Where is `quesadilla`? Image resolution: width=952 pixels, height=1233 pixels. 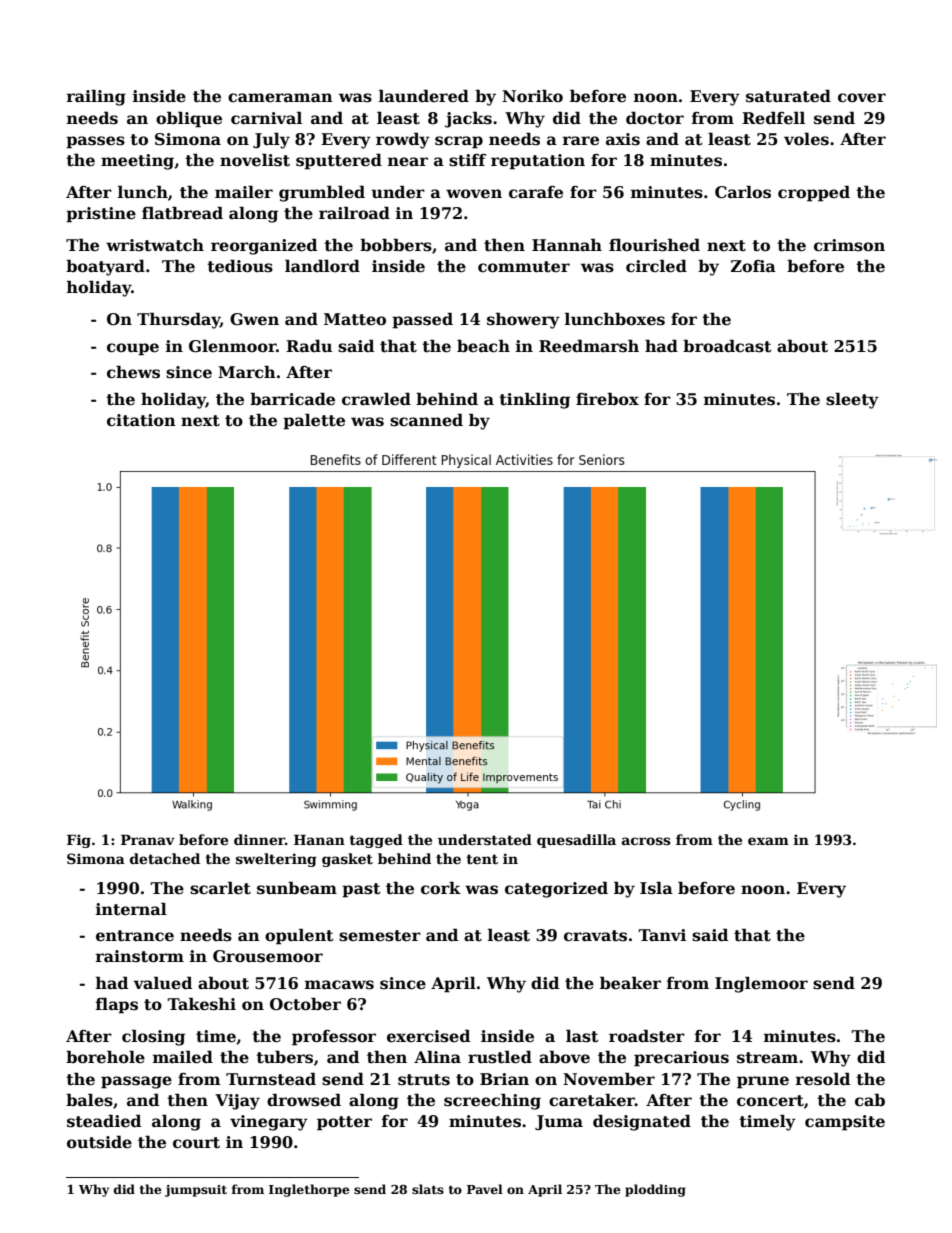
quesadilla is located at coordinates (576, 841).
